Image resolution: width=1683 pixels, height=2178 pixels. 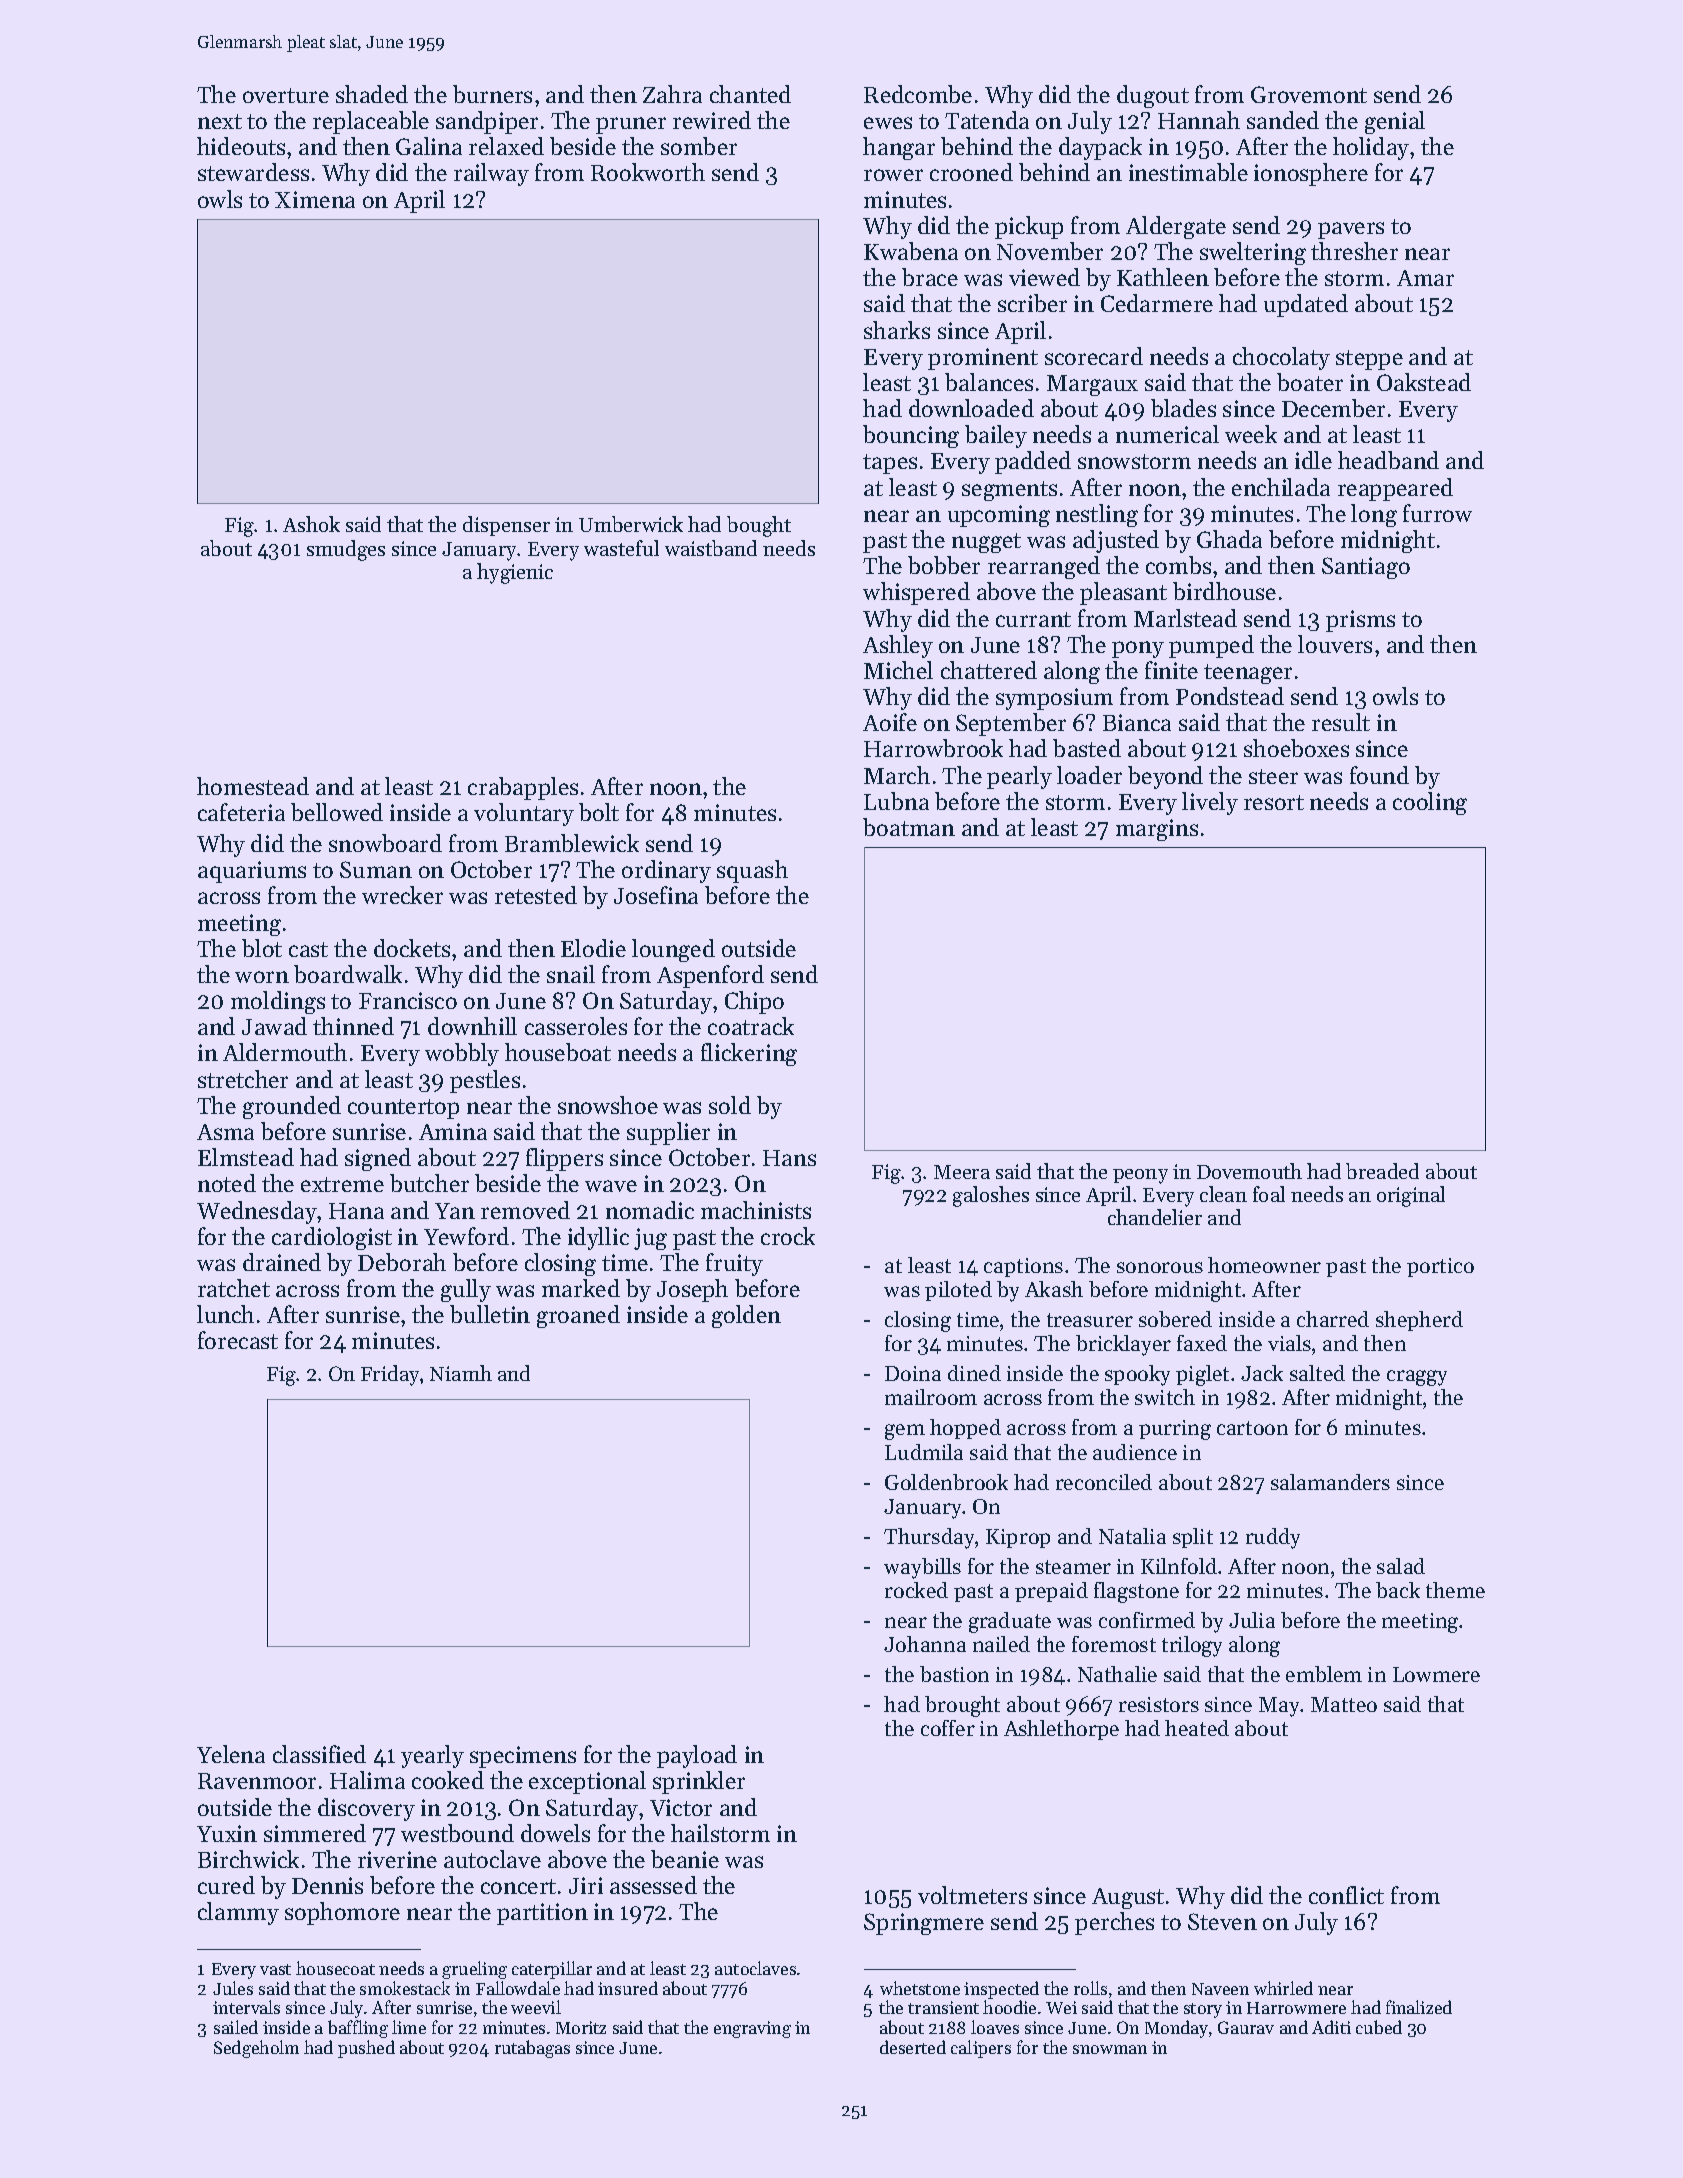 What do you see at coordinates (506, 526) in the page?
I see `dispenser` at bounding box center [506, 526].
